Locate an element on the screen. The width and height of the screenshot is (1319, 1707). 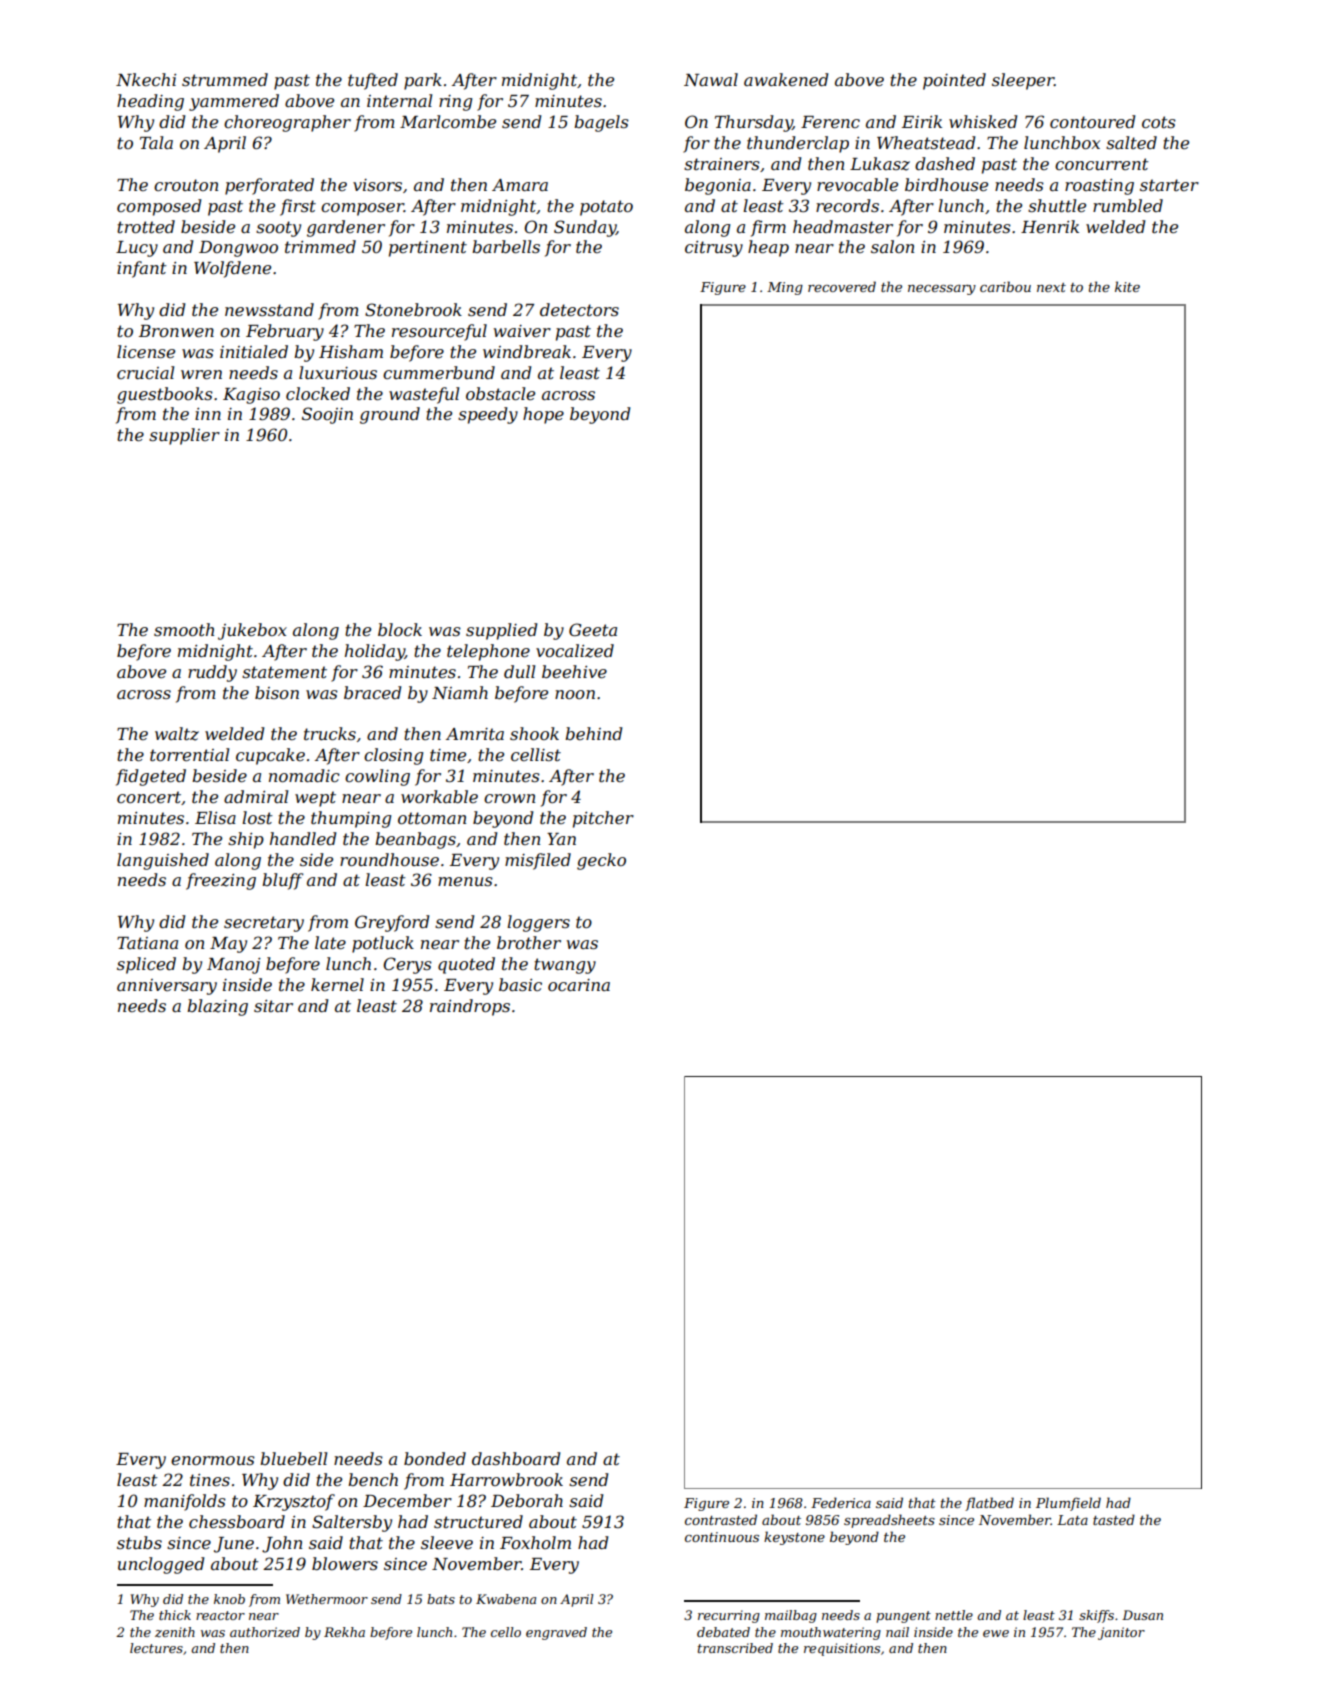
Ming is located at coordinates (785, 288).
